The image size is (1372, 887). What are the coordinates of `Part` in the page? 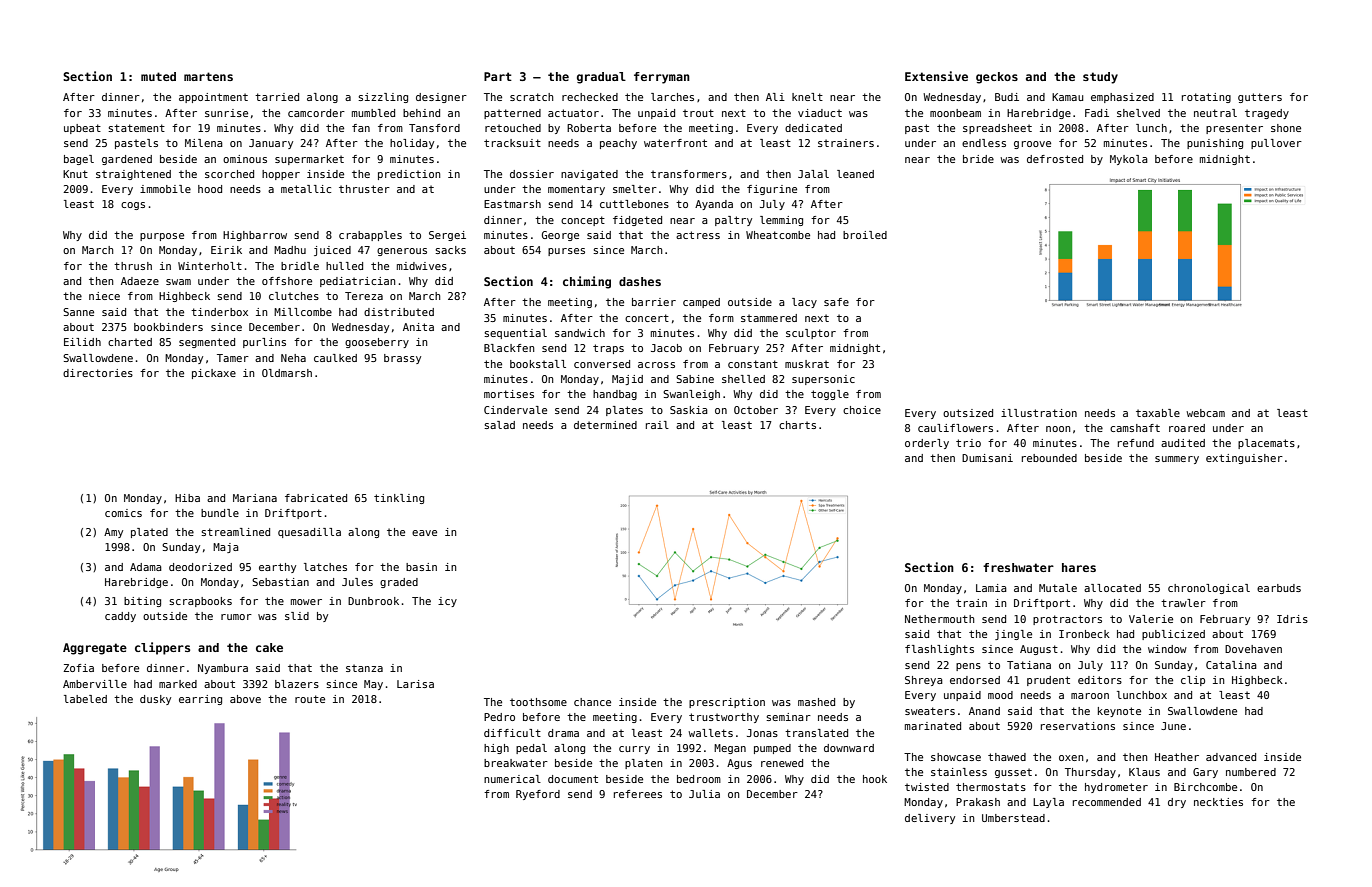 It's located at (498, 76).
